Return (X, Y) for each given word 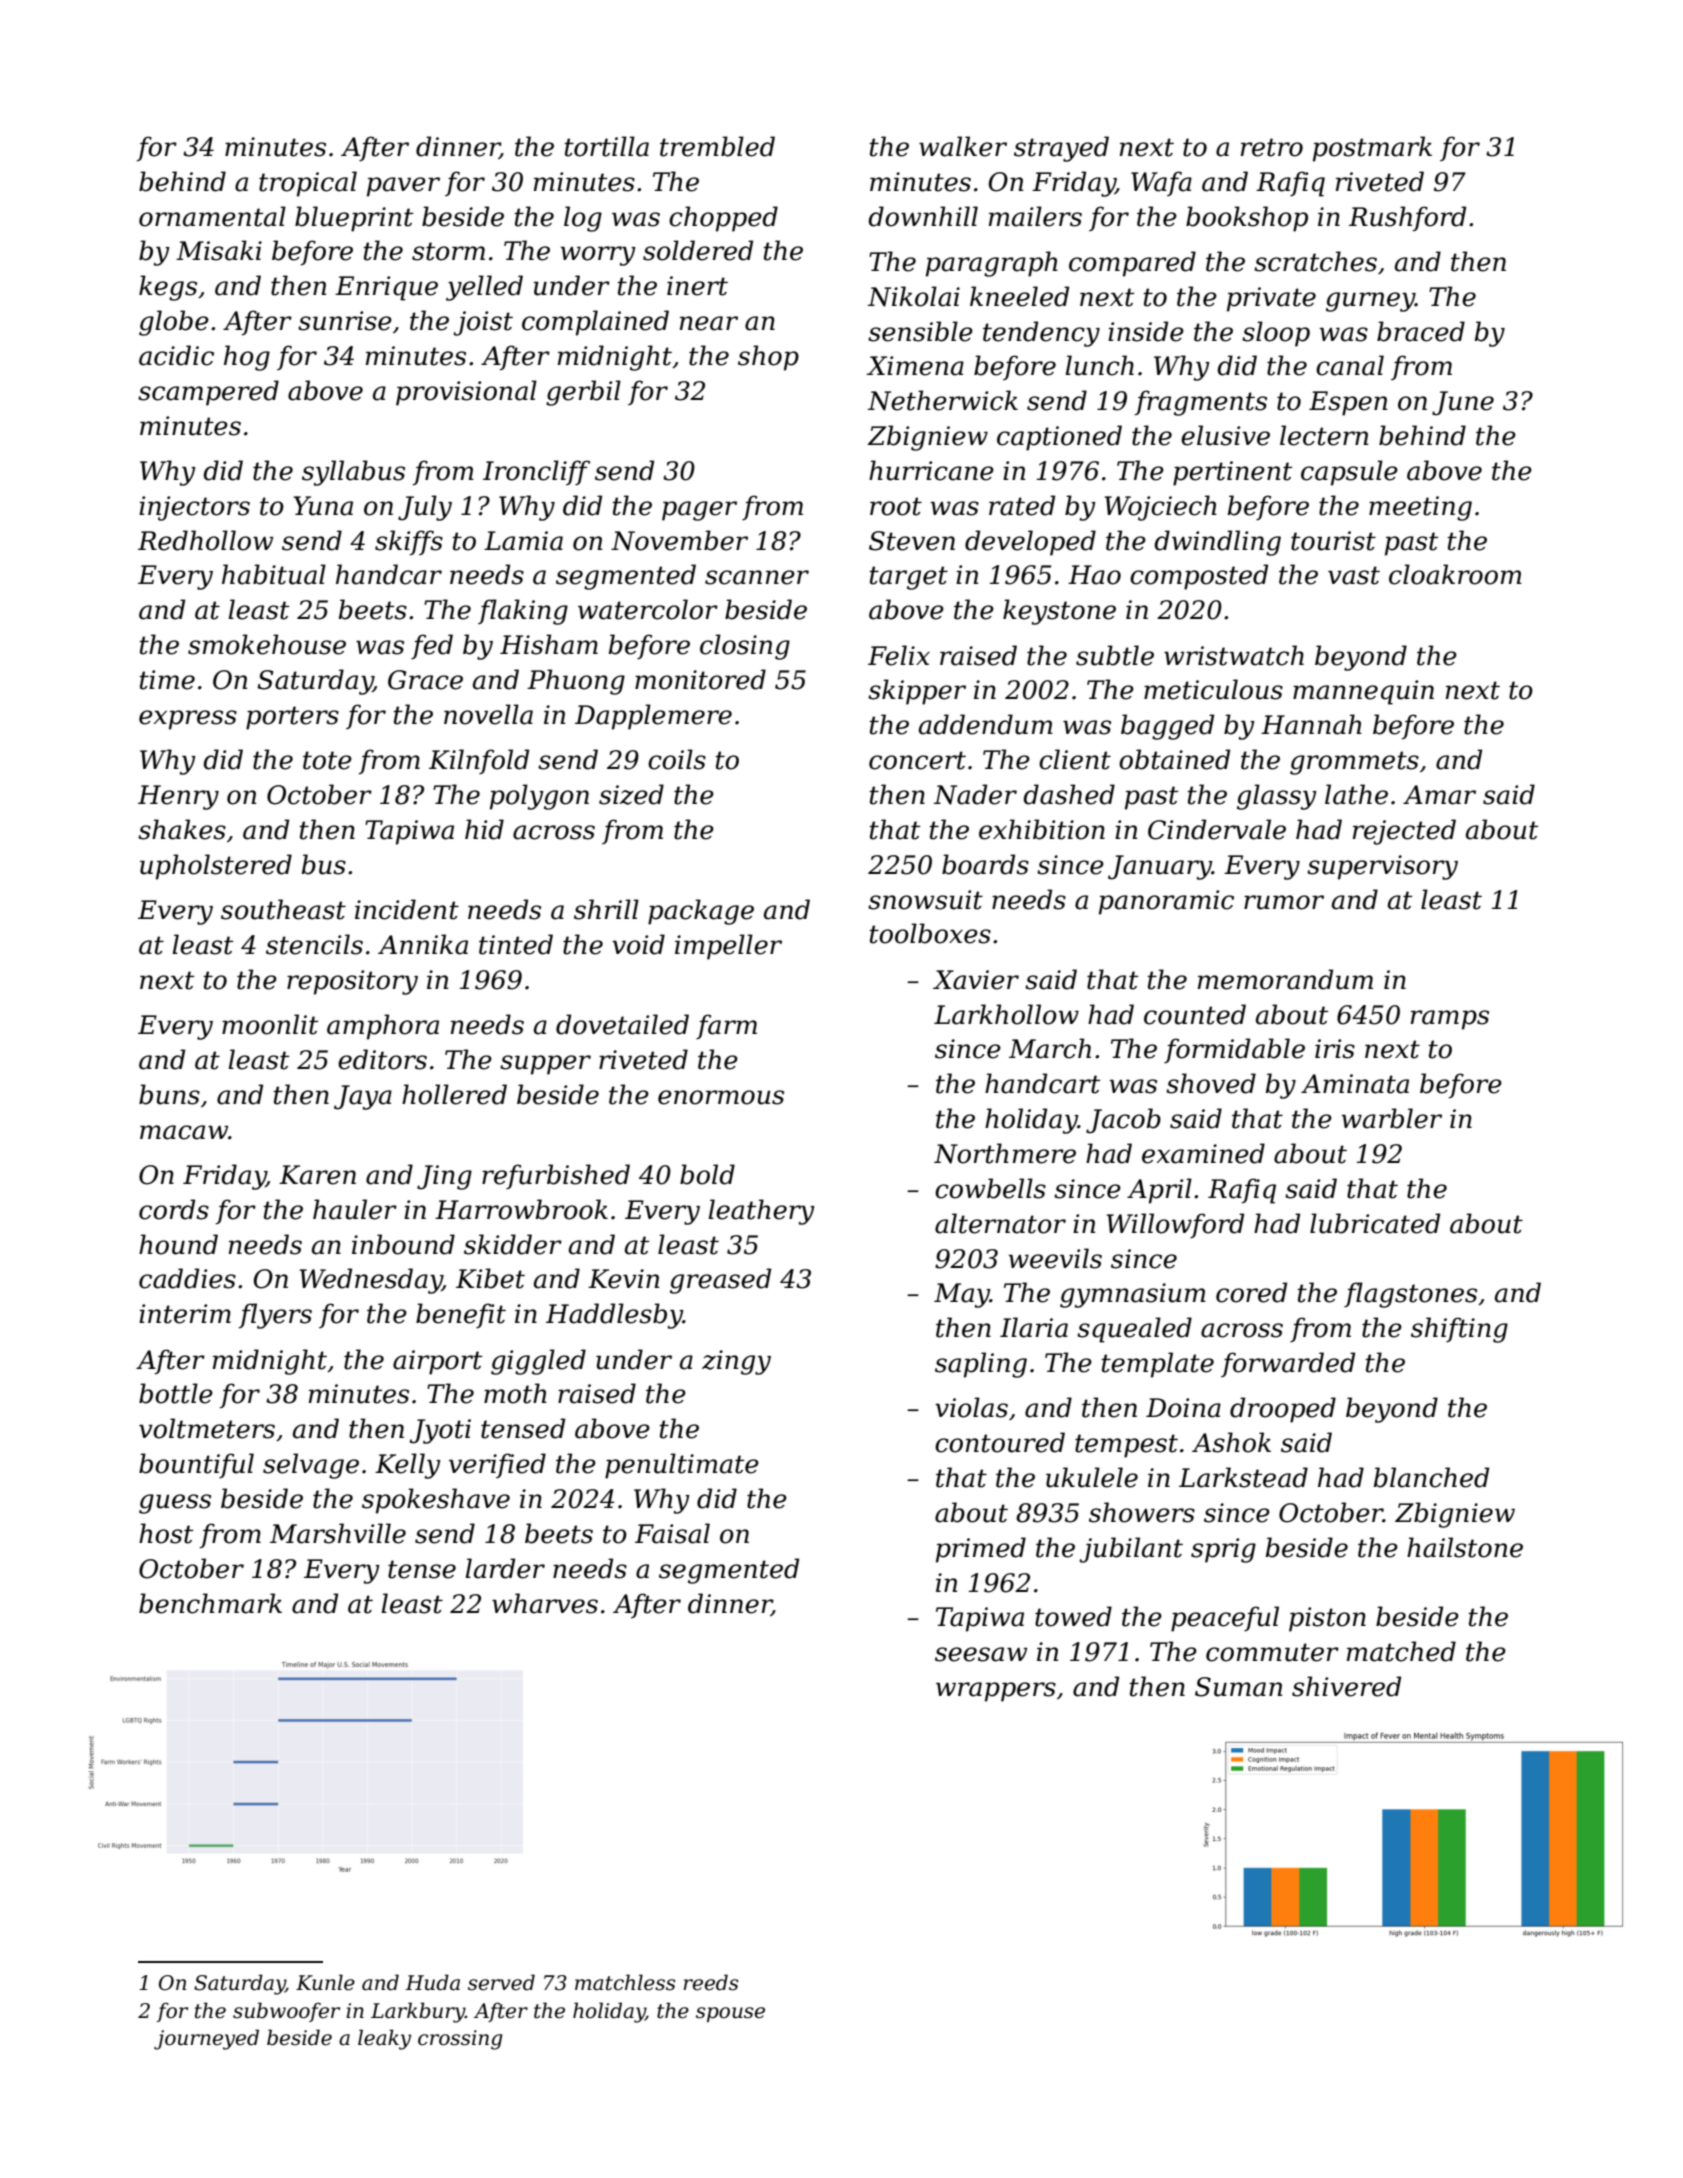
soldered (698, 250)
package (701, 912)
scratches (1315, 261)
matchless (625, 1982)
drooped (1283, 1410)
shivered (1346, 1686)
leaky (384, 2039)
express (188, 720)
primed (981, 1550)
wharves (545, 1603)
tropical (308, 184)
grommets (1354, 763)
